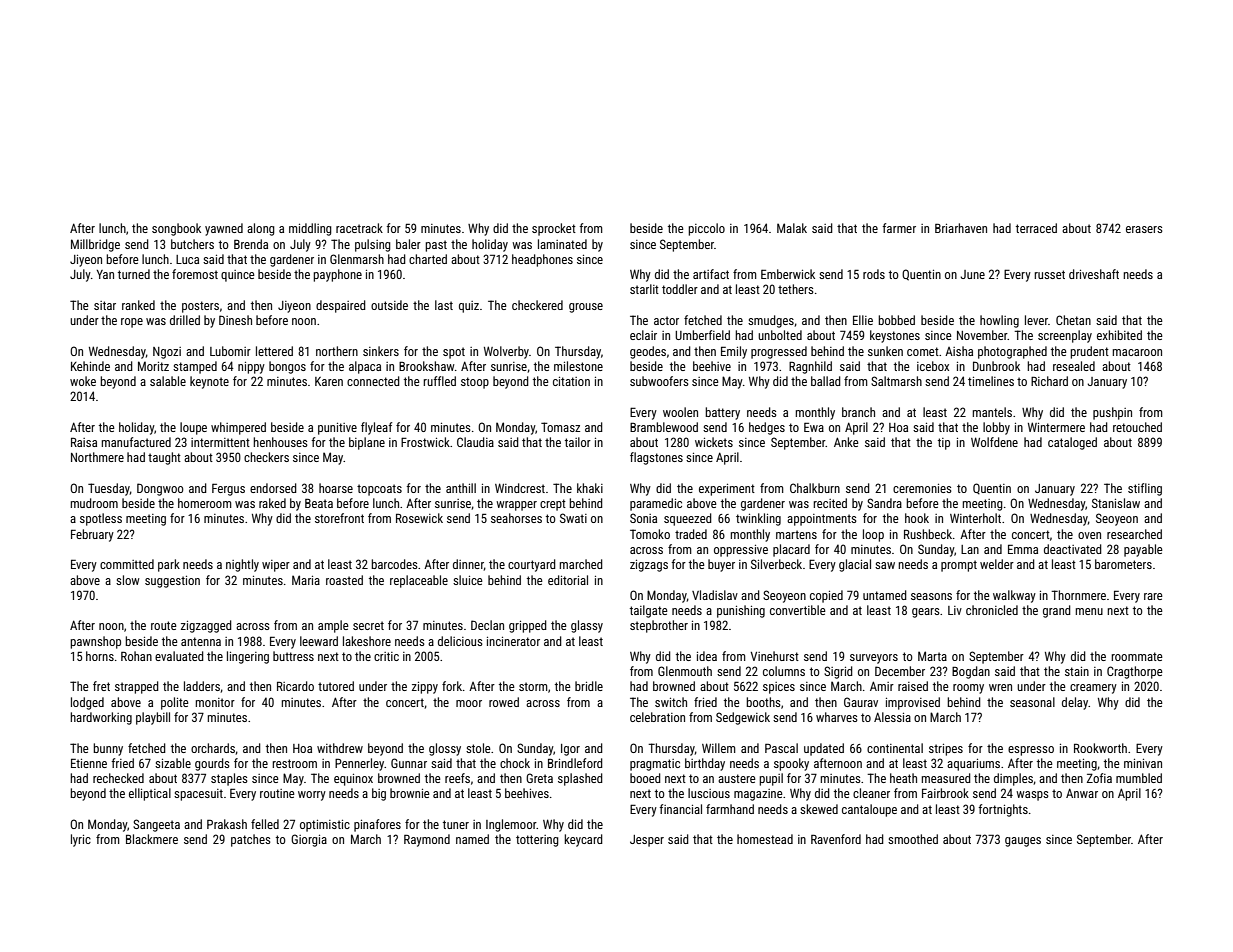  I want to click on mumbled, so click(1139, 778).
